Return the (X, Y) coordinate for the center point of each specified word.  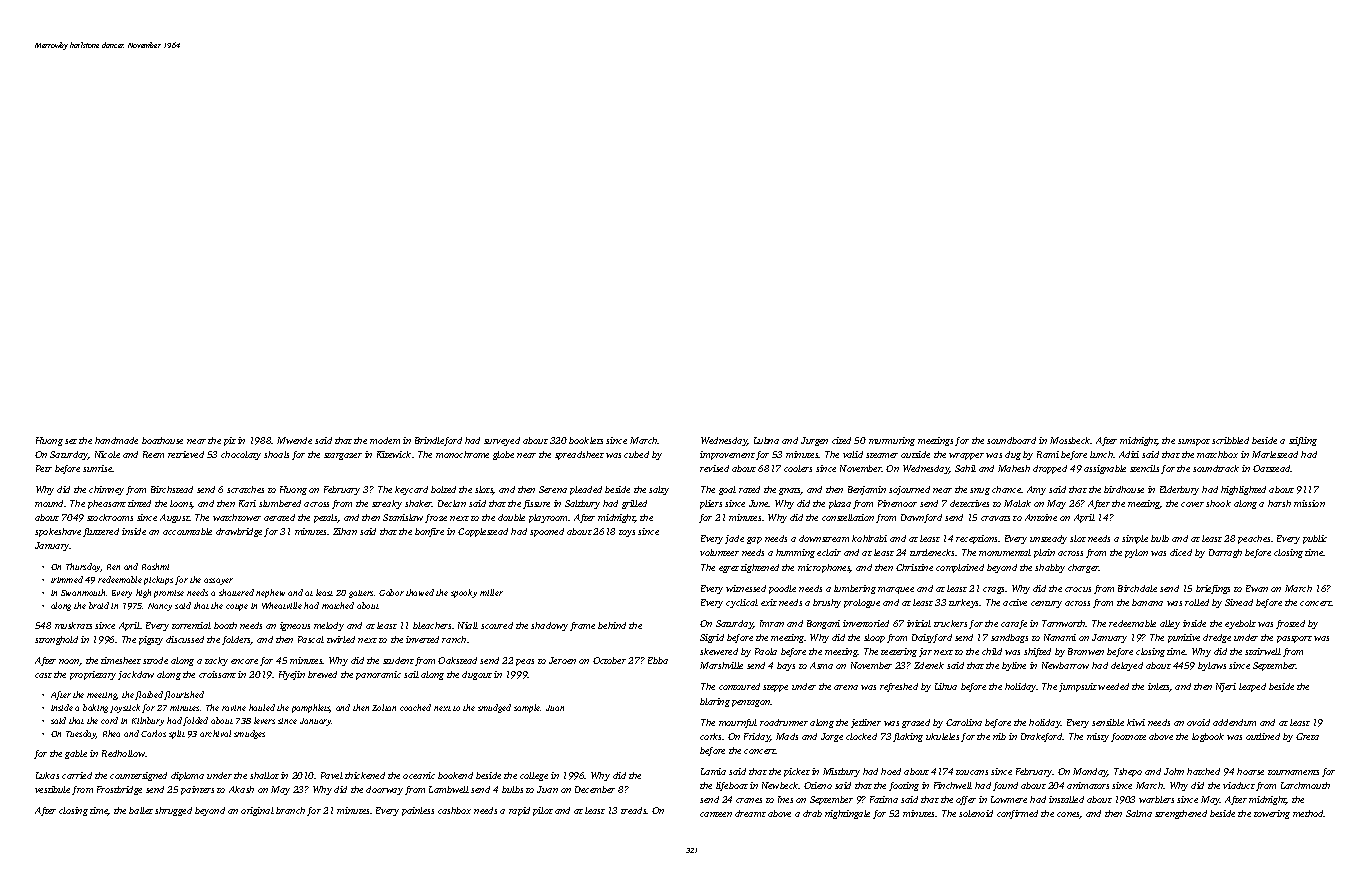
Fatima (884, 799)
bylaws (1212, 666)
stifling (1303, 441)
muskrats (73, 625)
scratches (245, 489)
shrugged (173, 811)
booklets (586, 440)
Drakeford (1042, 737)
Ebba (658, 660)
